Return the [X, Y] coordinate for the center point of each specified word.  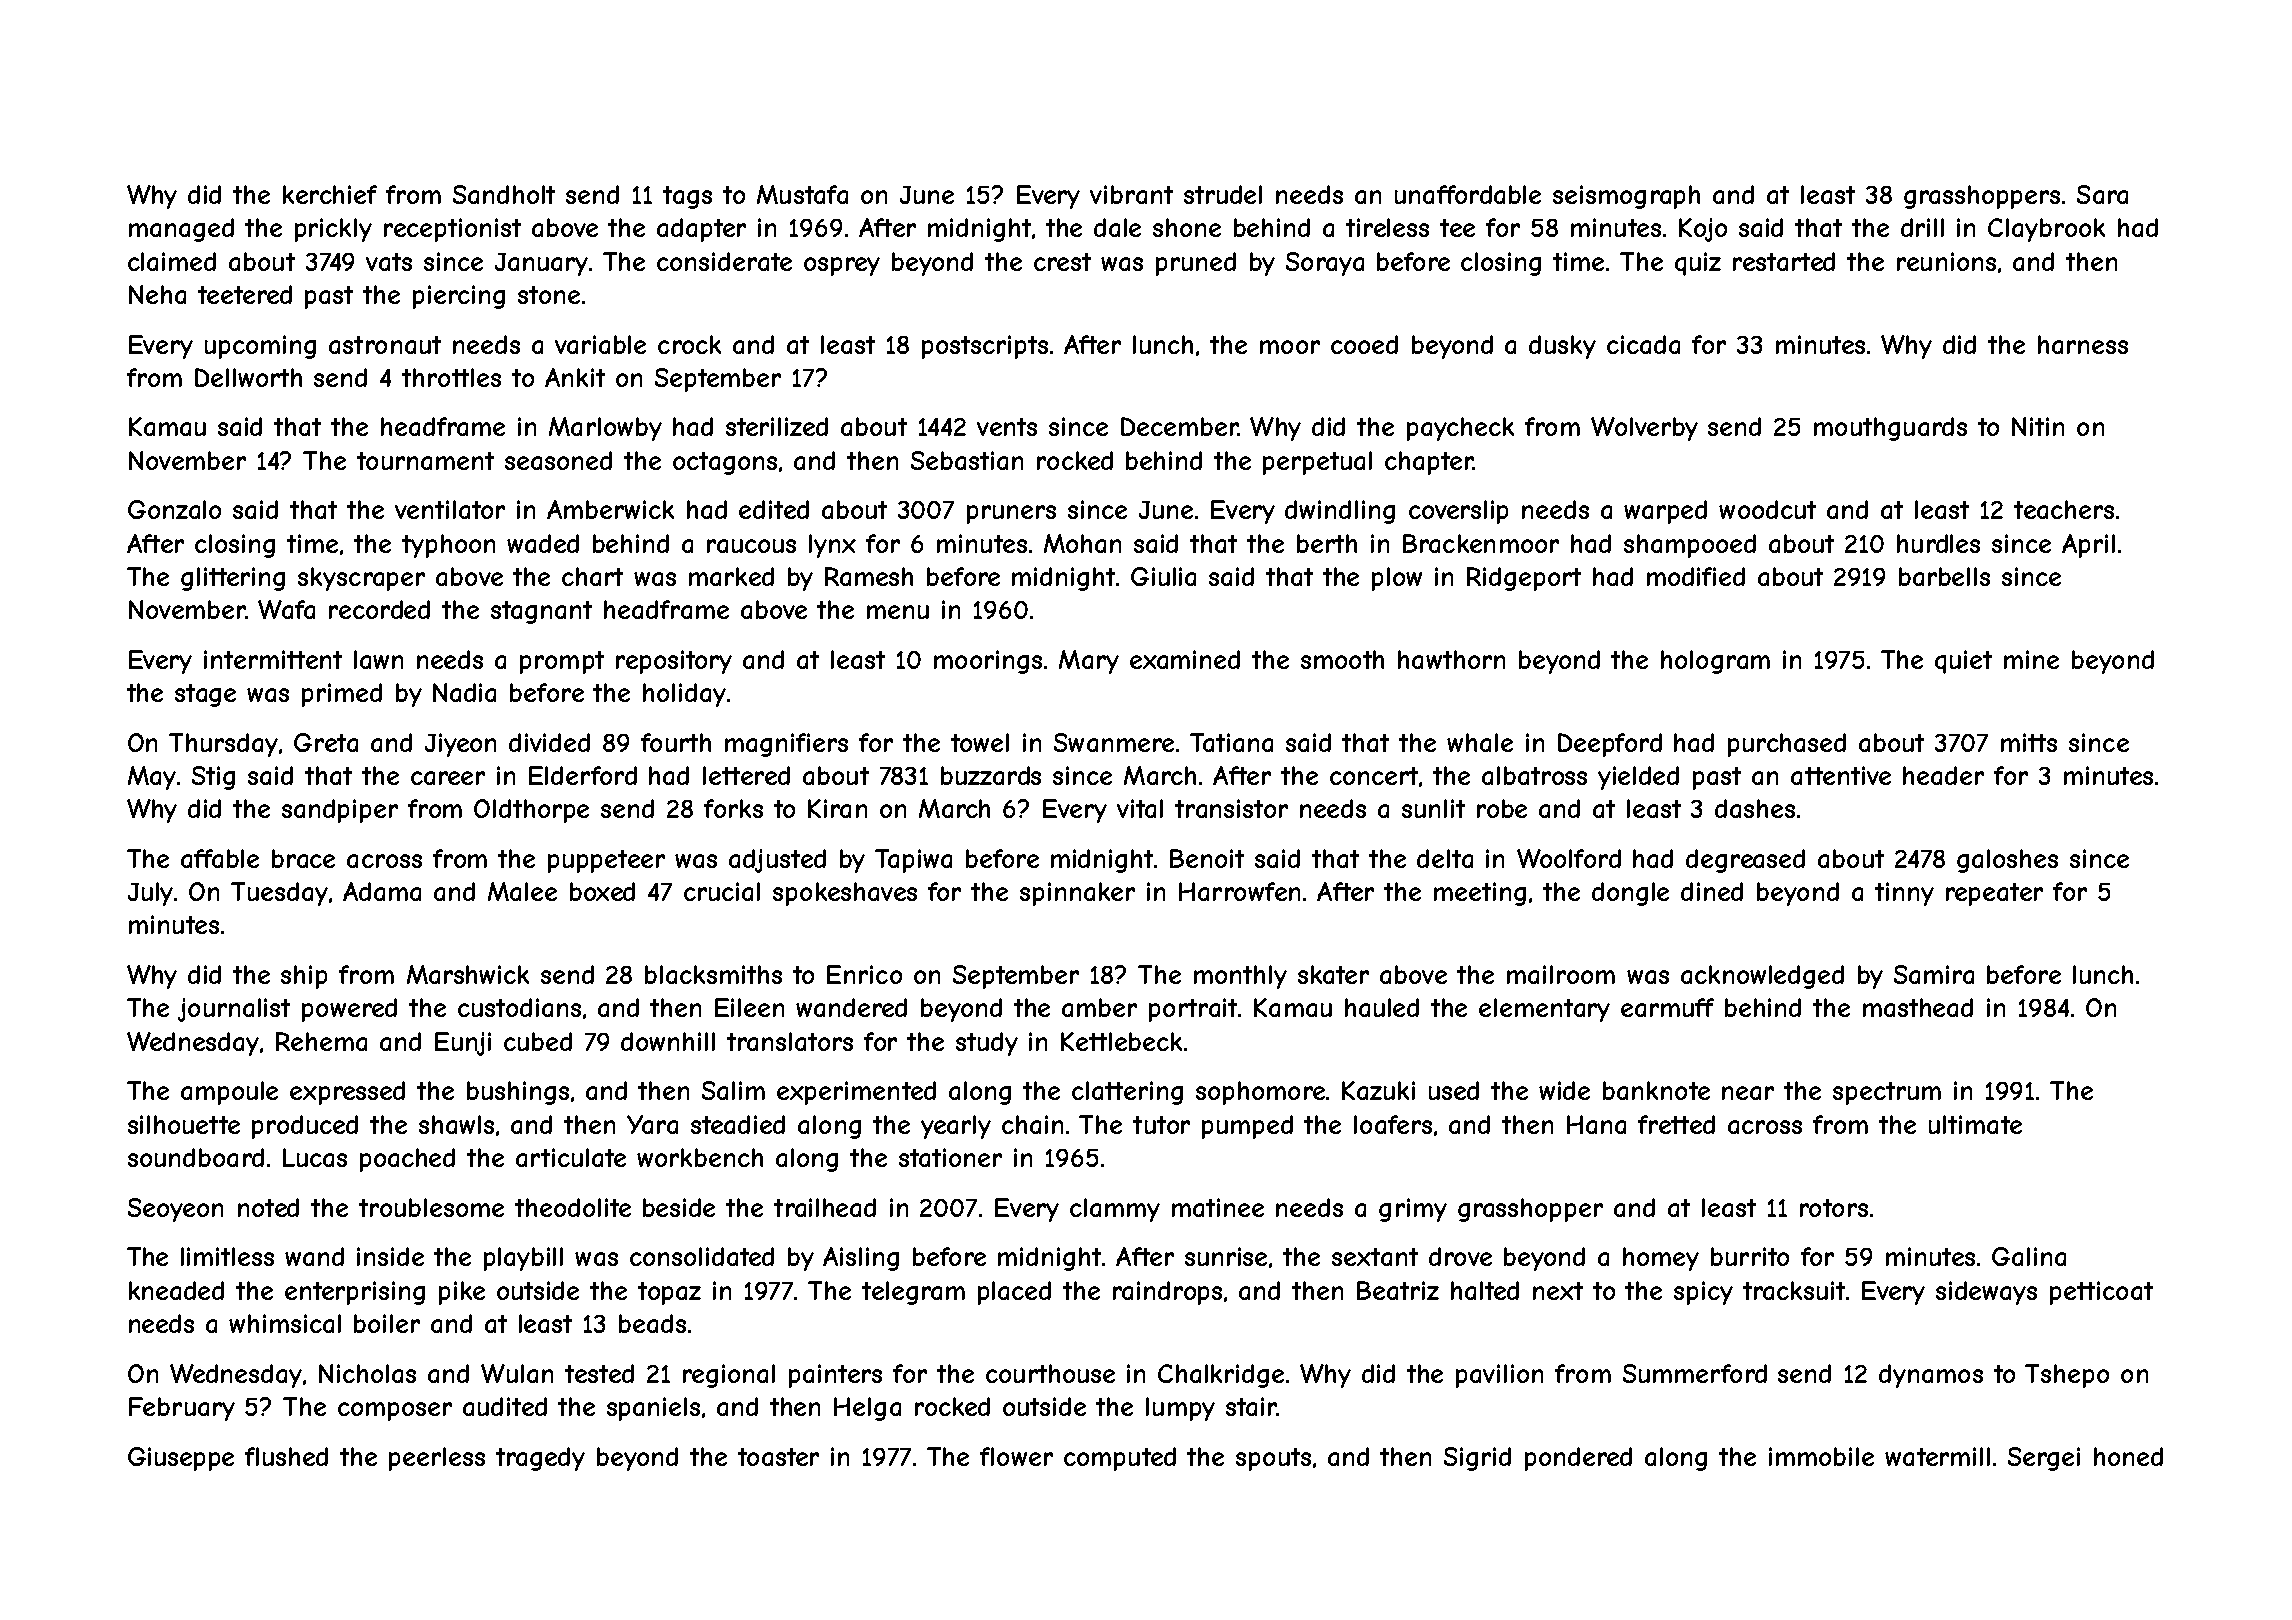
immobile [1821, 1456]
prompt [562, 662]
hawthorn [1451, 659]
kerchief [330, 194]
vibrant [1131, 194]
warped [1665, 512]
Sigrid [1477, 1459]
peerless [437, 1459]
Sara [2102, 194]
